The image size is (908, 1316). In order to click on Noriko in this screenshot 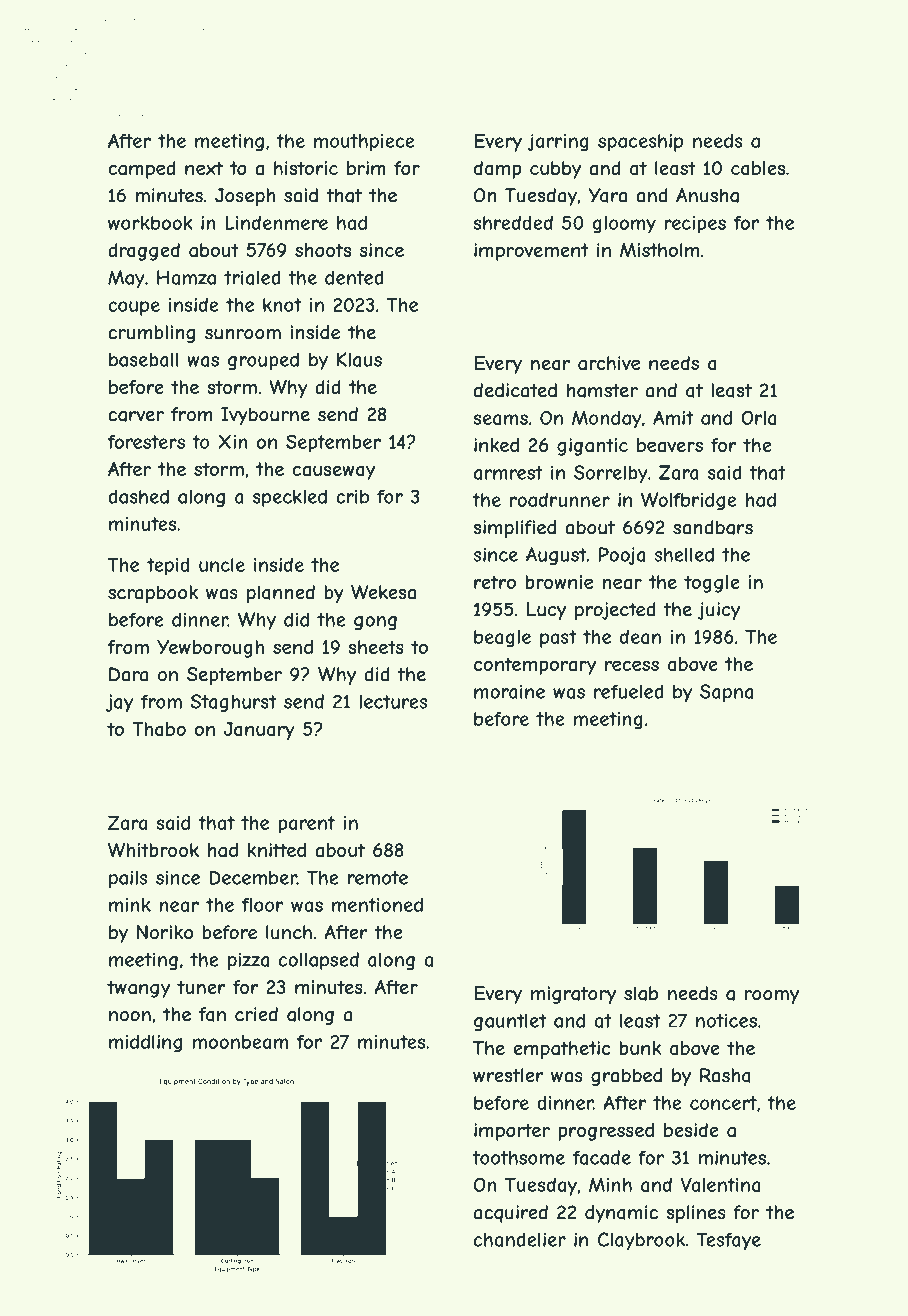, I will do `click(165, 932)`.
